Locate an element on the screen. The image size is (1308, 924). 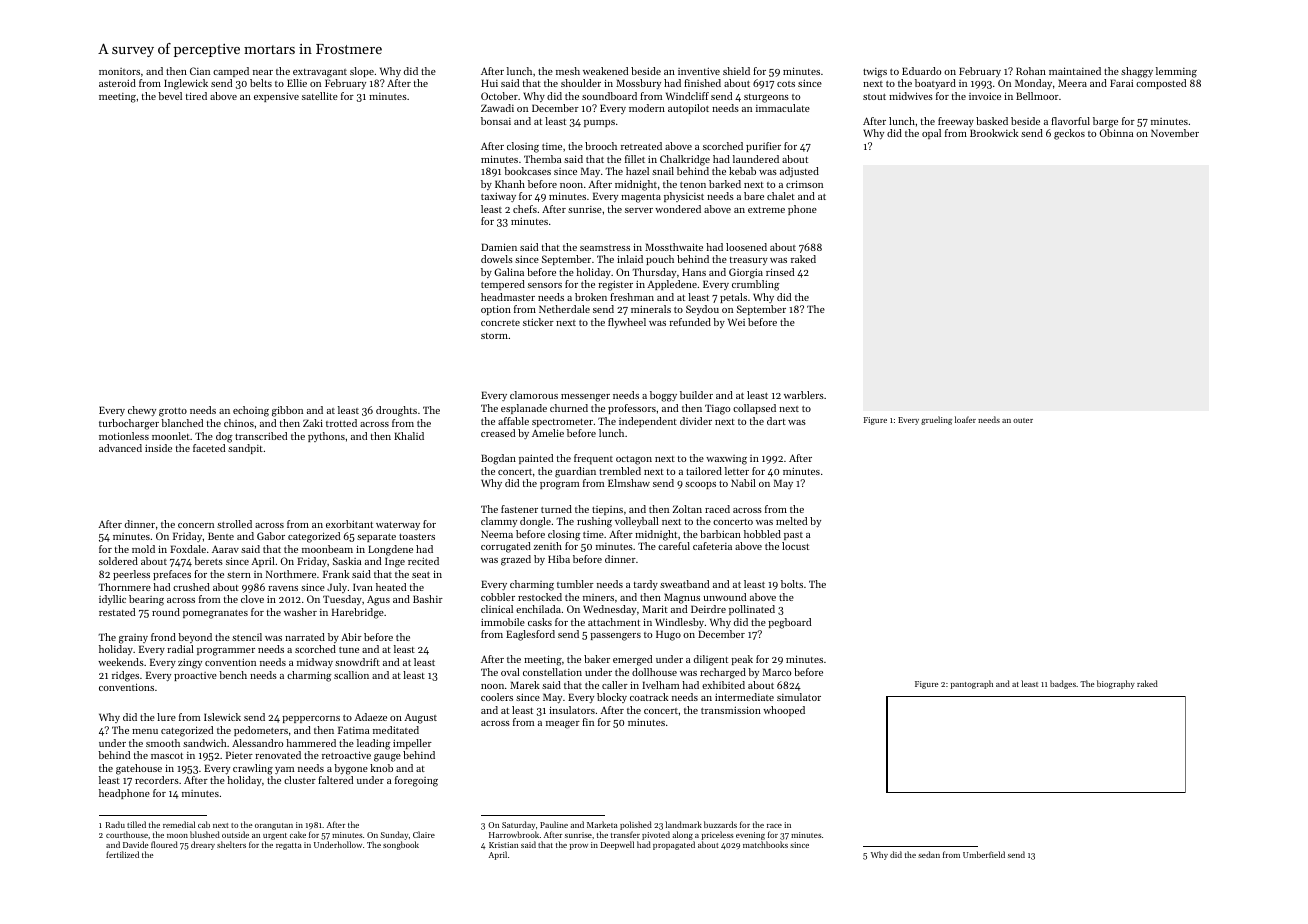
Themba is located at coordinates (543, 159).
